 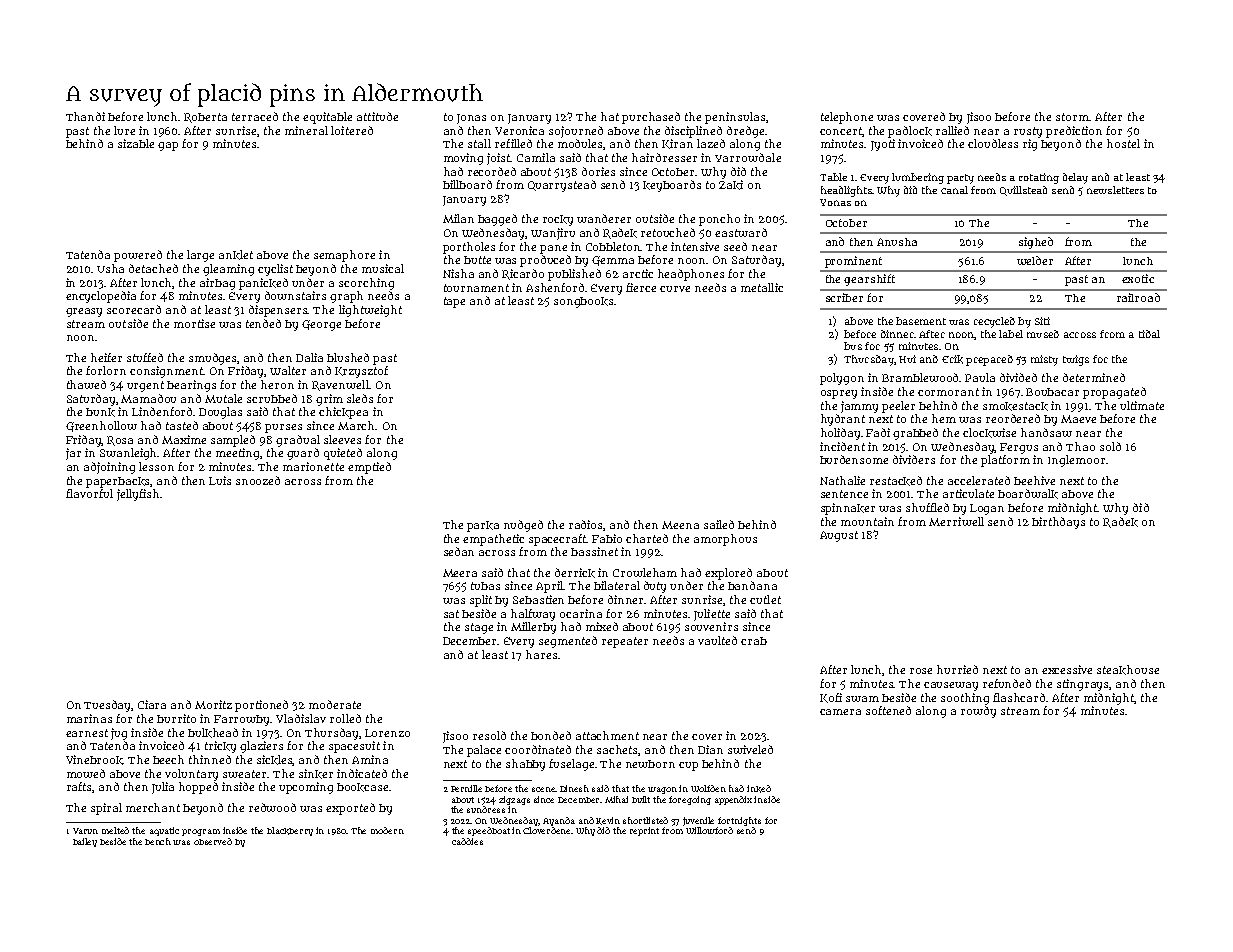 I want to click on marinas, so click(x=89, y=718).
